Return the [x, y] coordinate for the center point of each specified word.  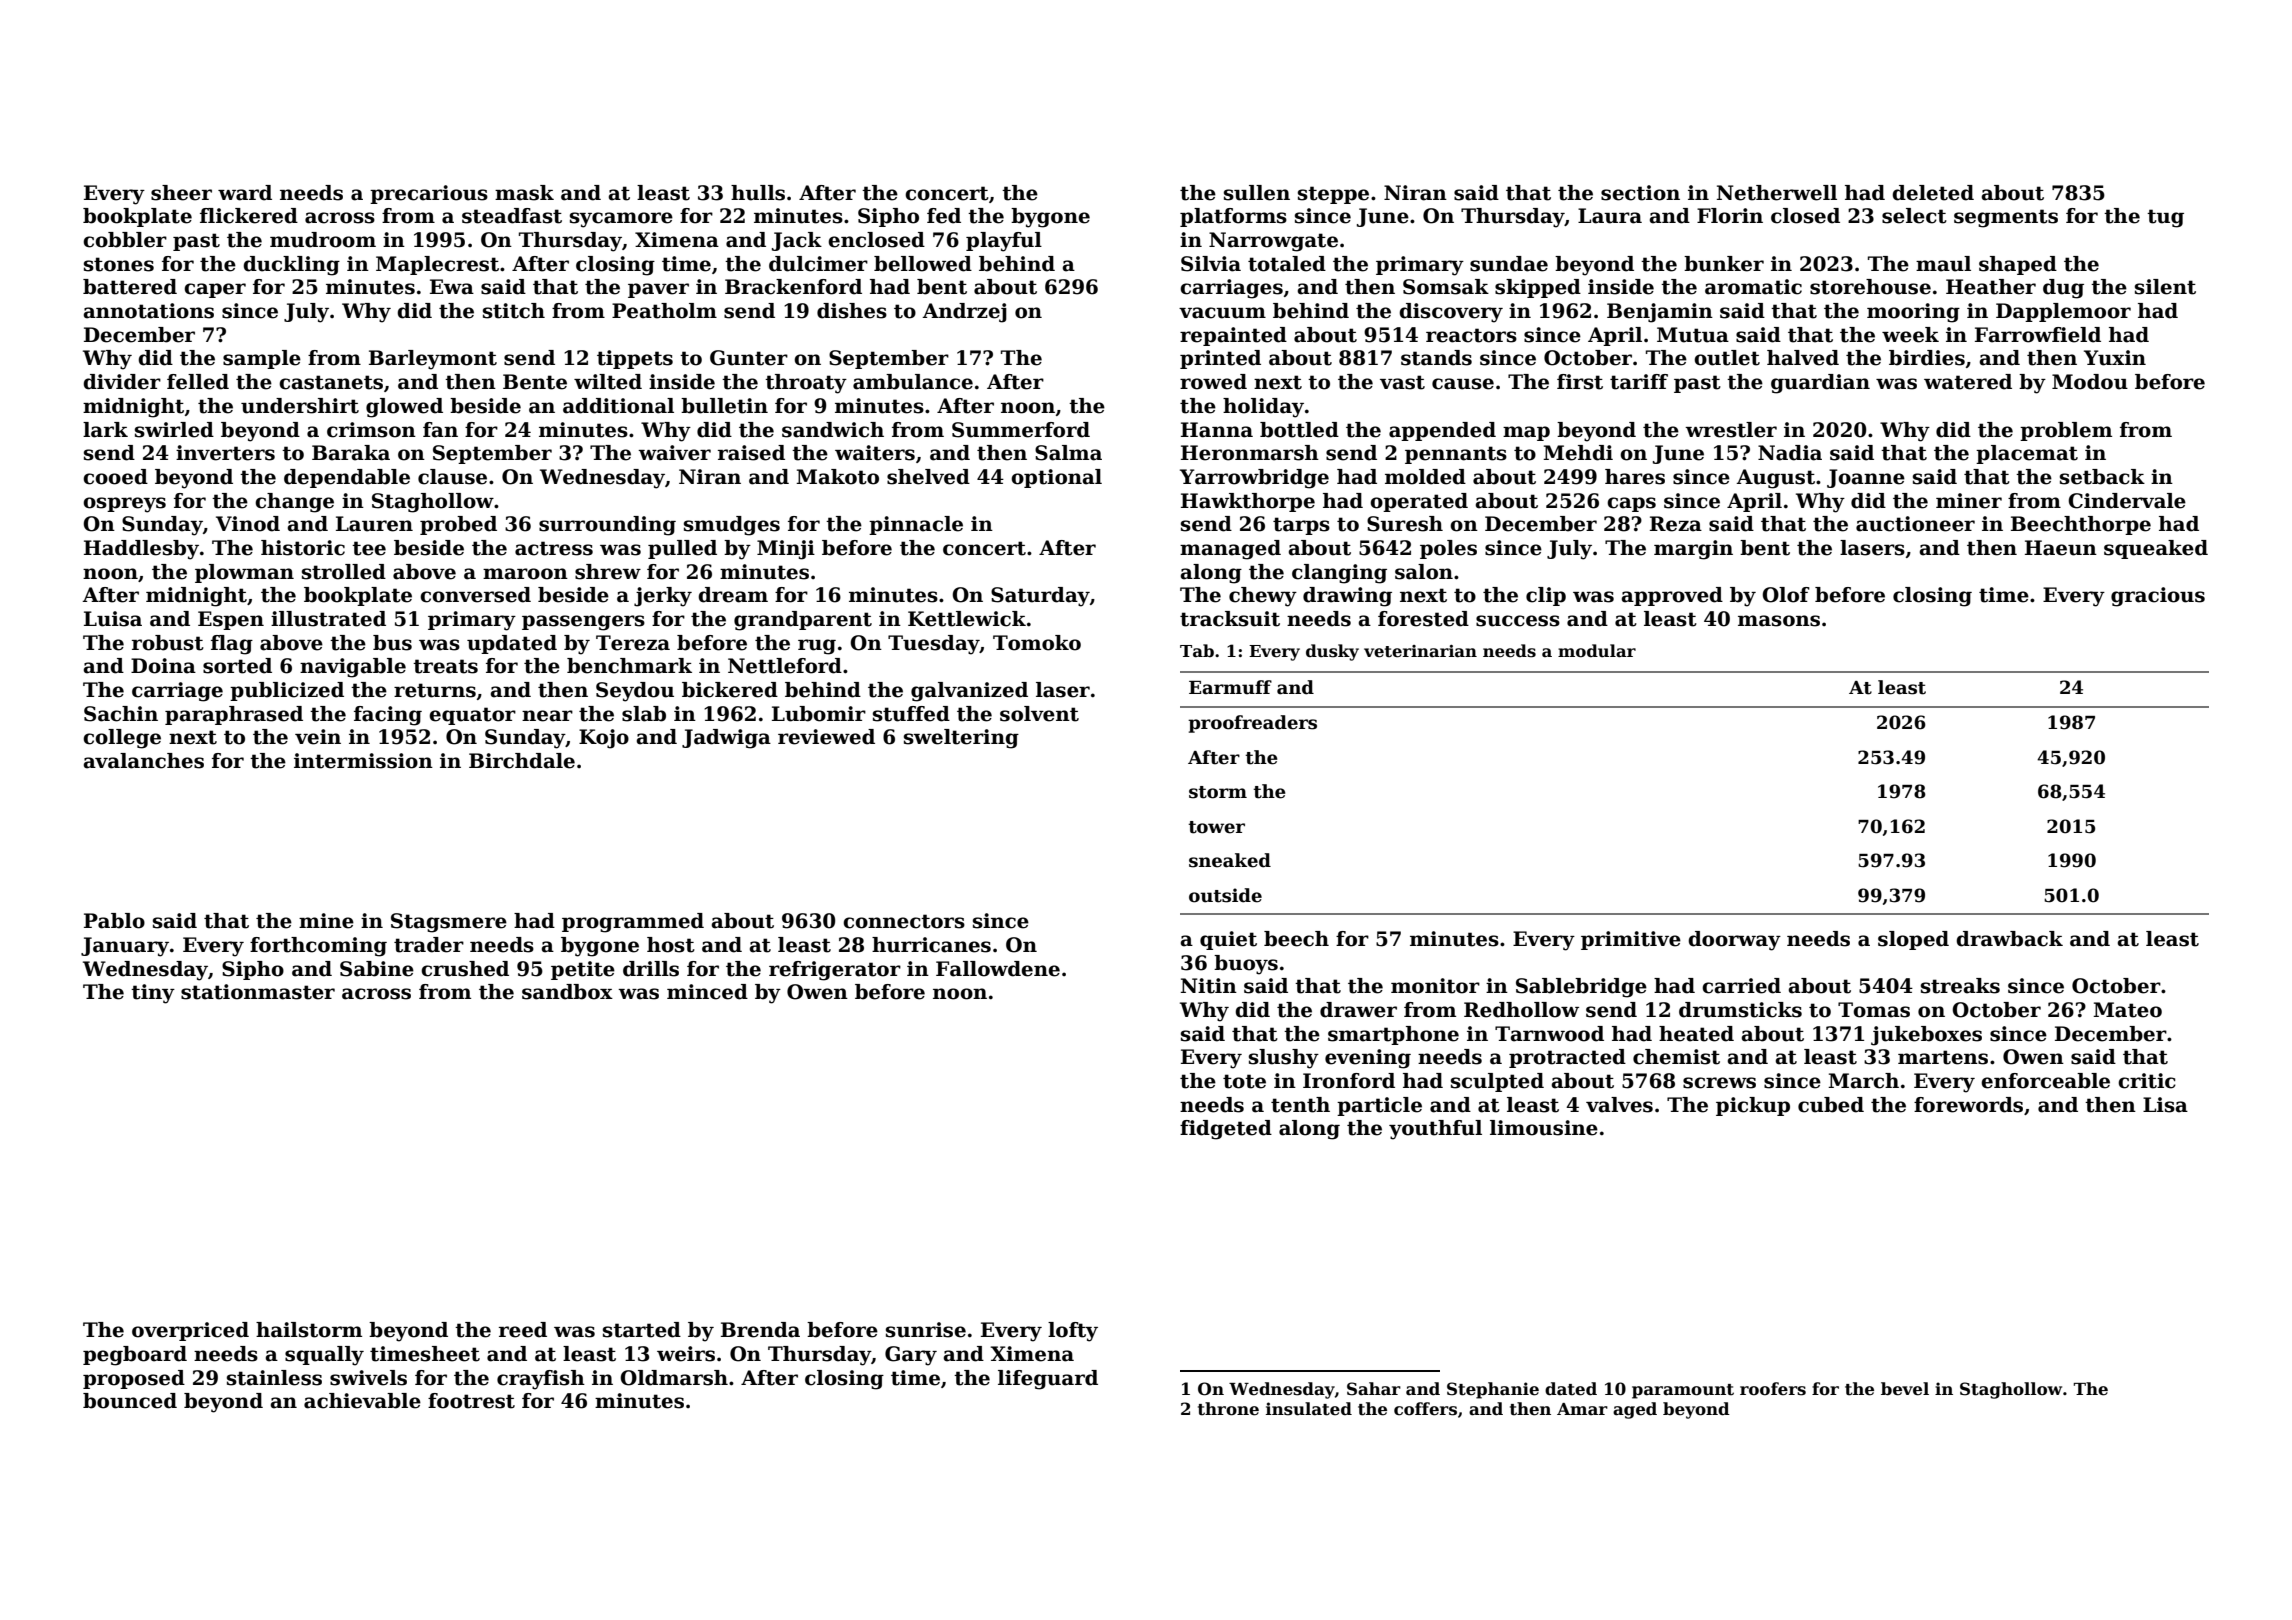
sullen [1257, 193]
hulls [758, 193]
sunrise [926, 1330]
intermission [363, 761]
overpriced [190, 1331]
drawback [2009, 939]
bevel [1905, 1389]
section [1640, 193]
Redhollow [1521, 1010]
